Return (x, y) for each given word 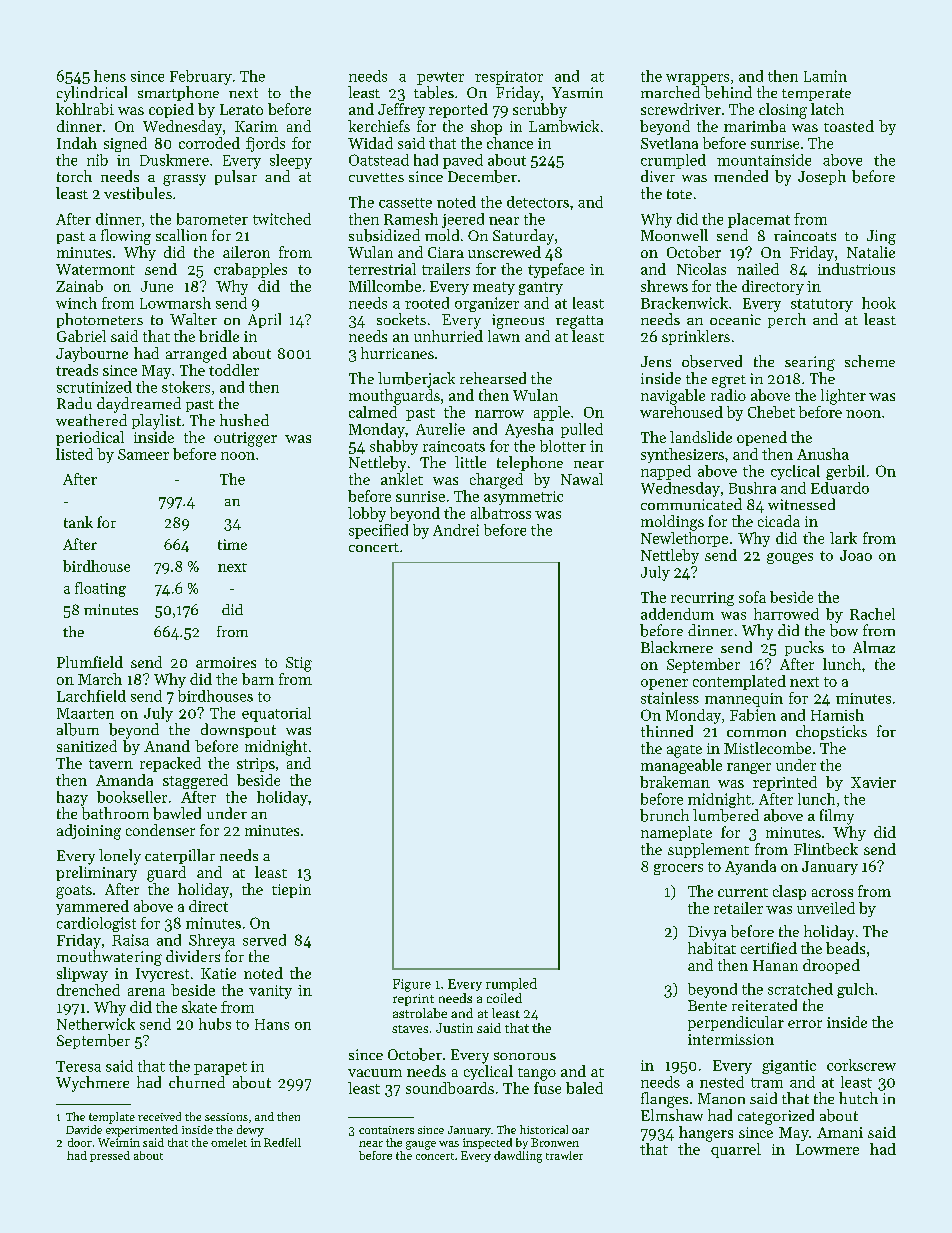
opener (664, 684)
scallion (181, 235)
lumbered (726, 815)
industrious (856, 269)
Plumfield (90, 662)
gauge (421, 1145)
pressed (110, 1156)
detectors (538, 202)
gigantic (789, 1067)
